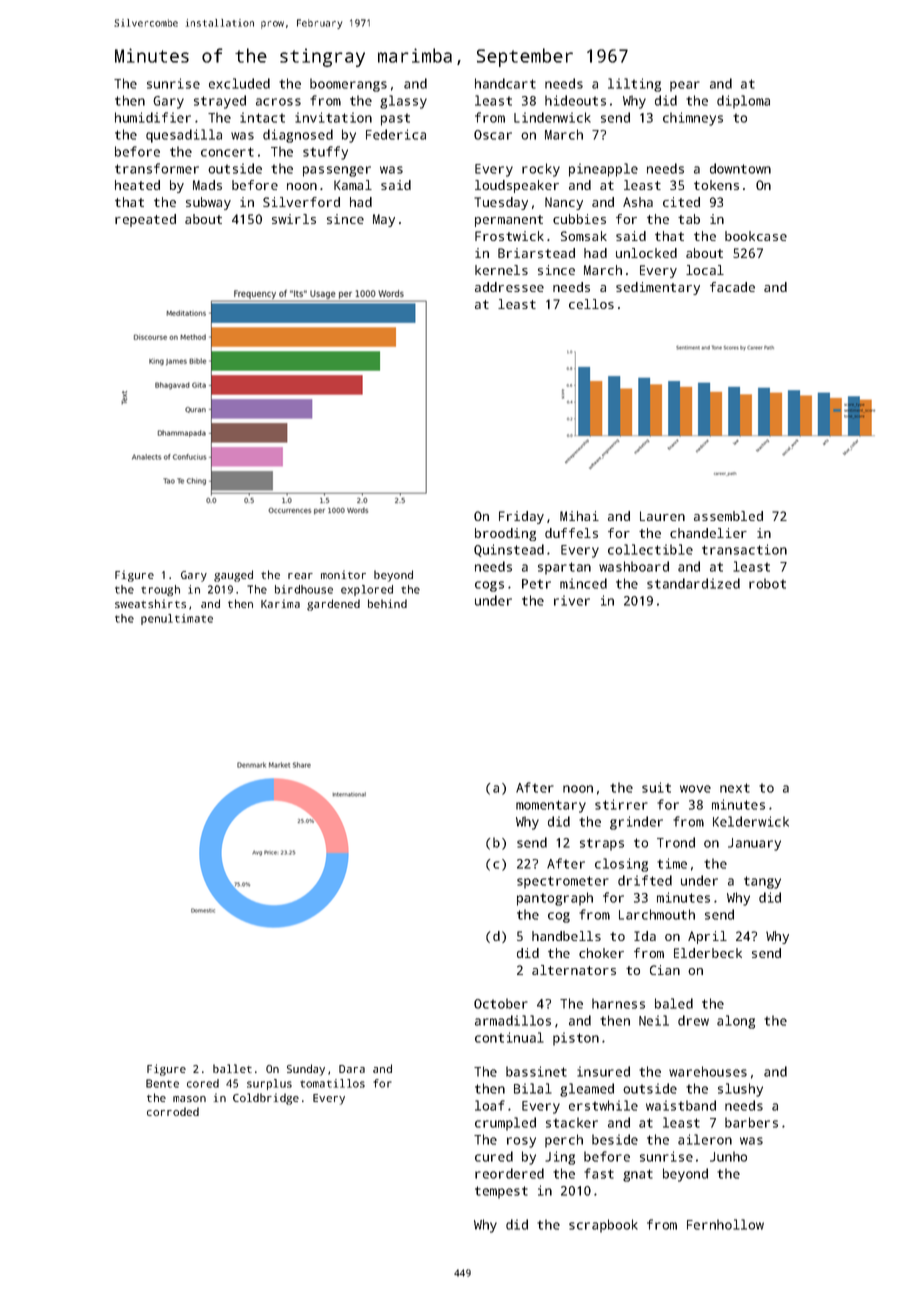 The width and height of the screenshot is (908, 1316). I want to click on corroded, so click(173, 1111).
